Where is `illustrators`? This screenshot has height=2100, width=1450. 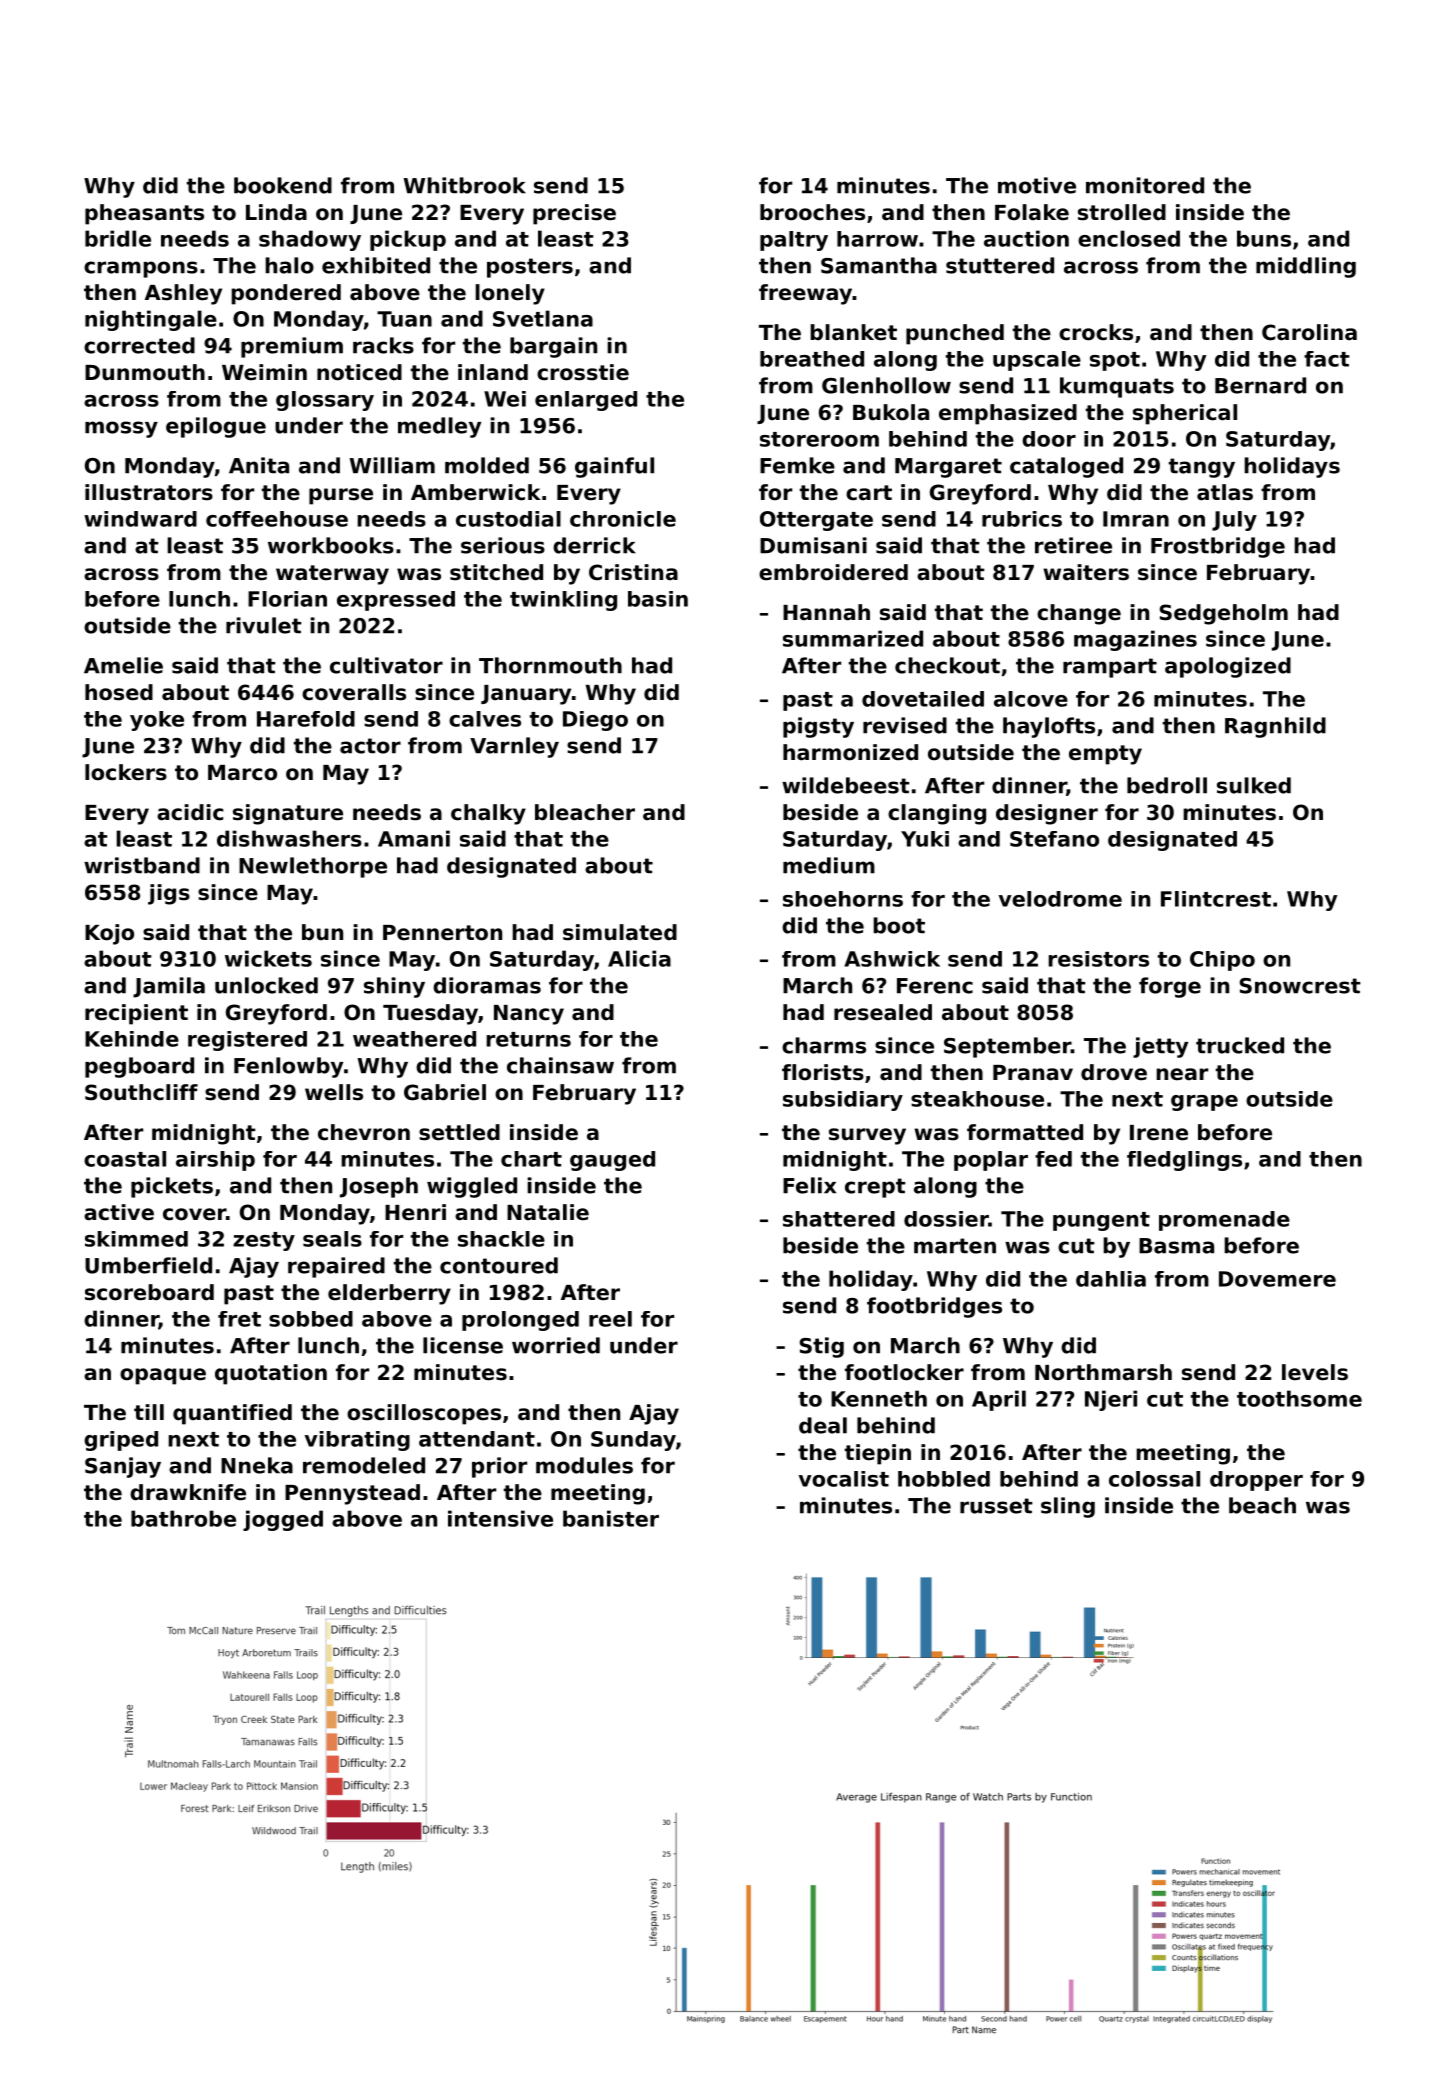
illustrators is located at coordinates (149, 492).
